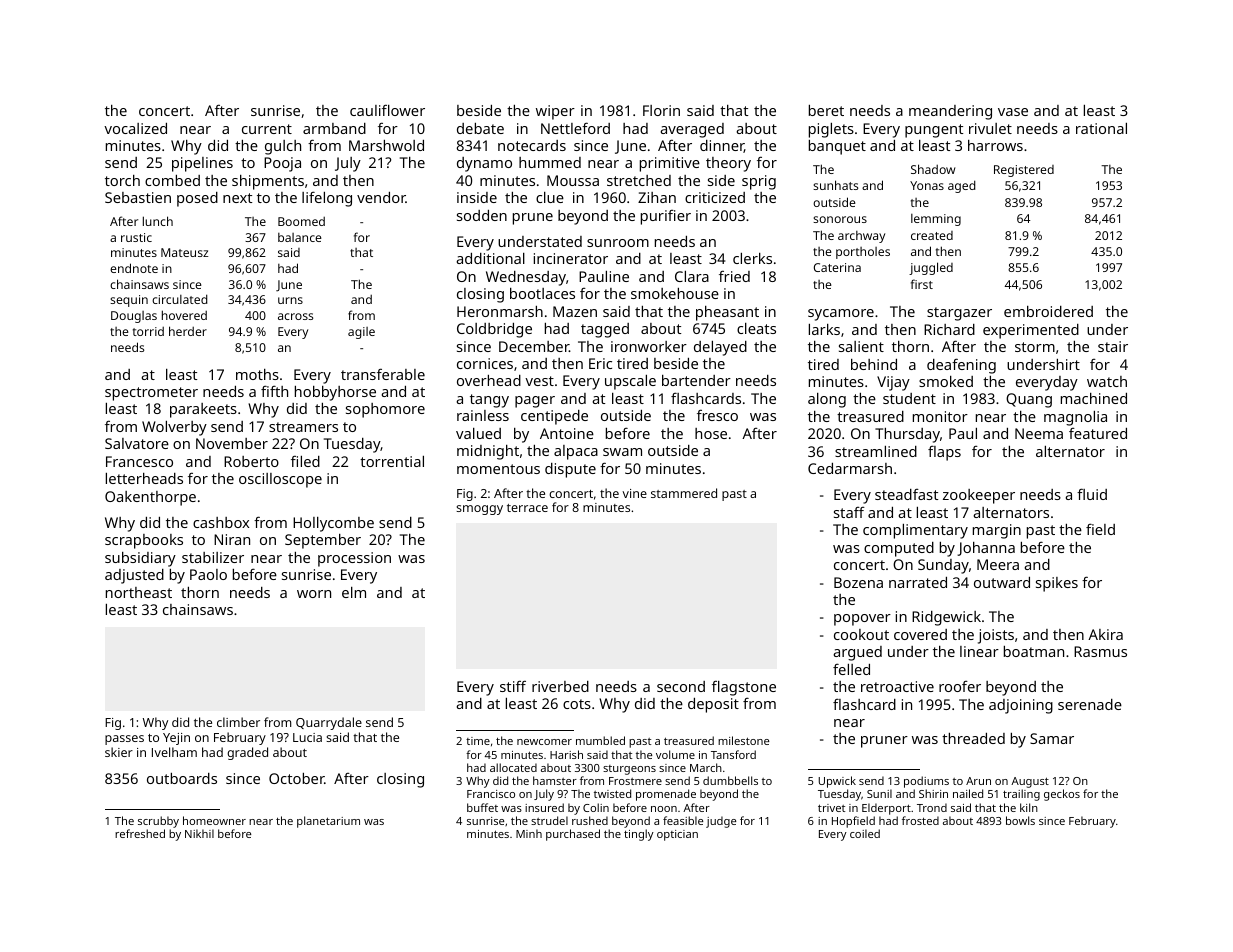  What do you see at coordinates (135, 128) in the image?
I see `vocalized` at bounding box center [135, 128].
